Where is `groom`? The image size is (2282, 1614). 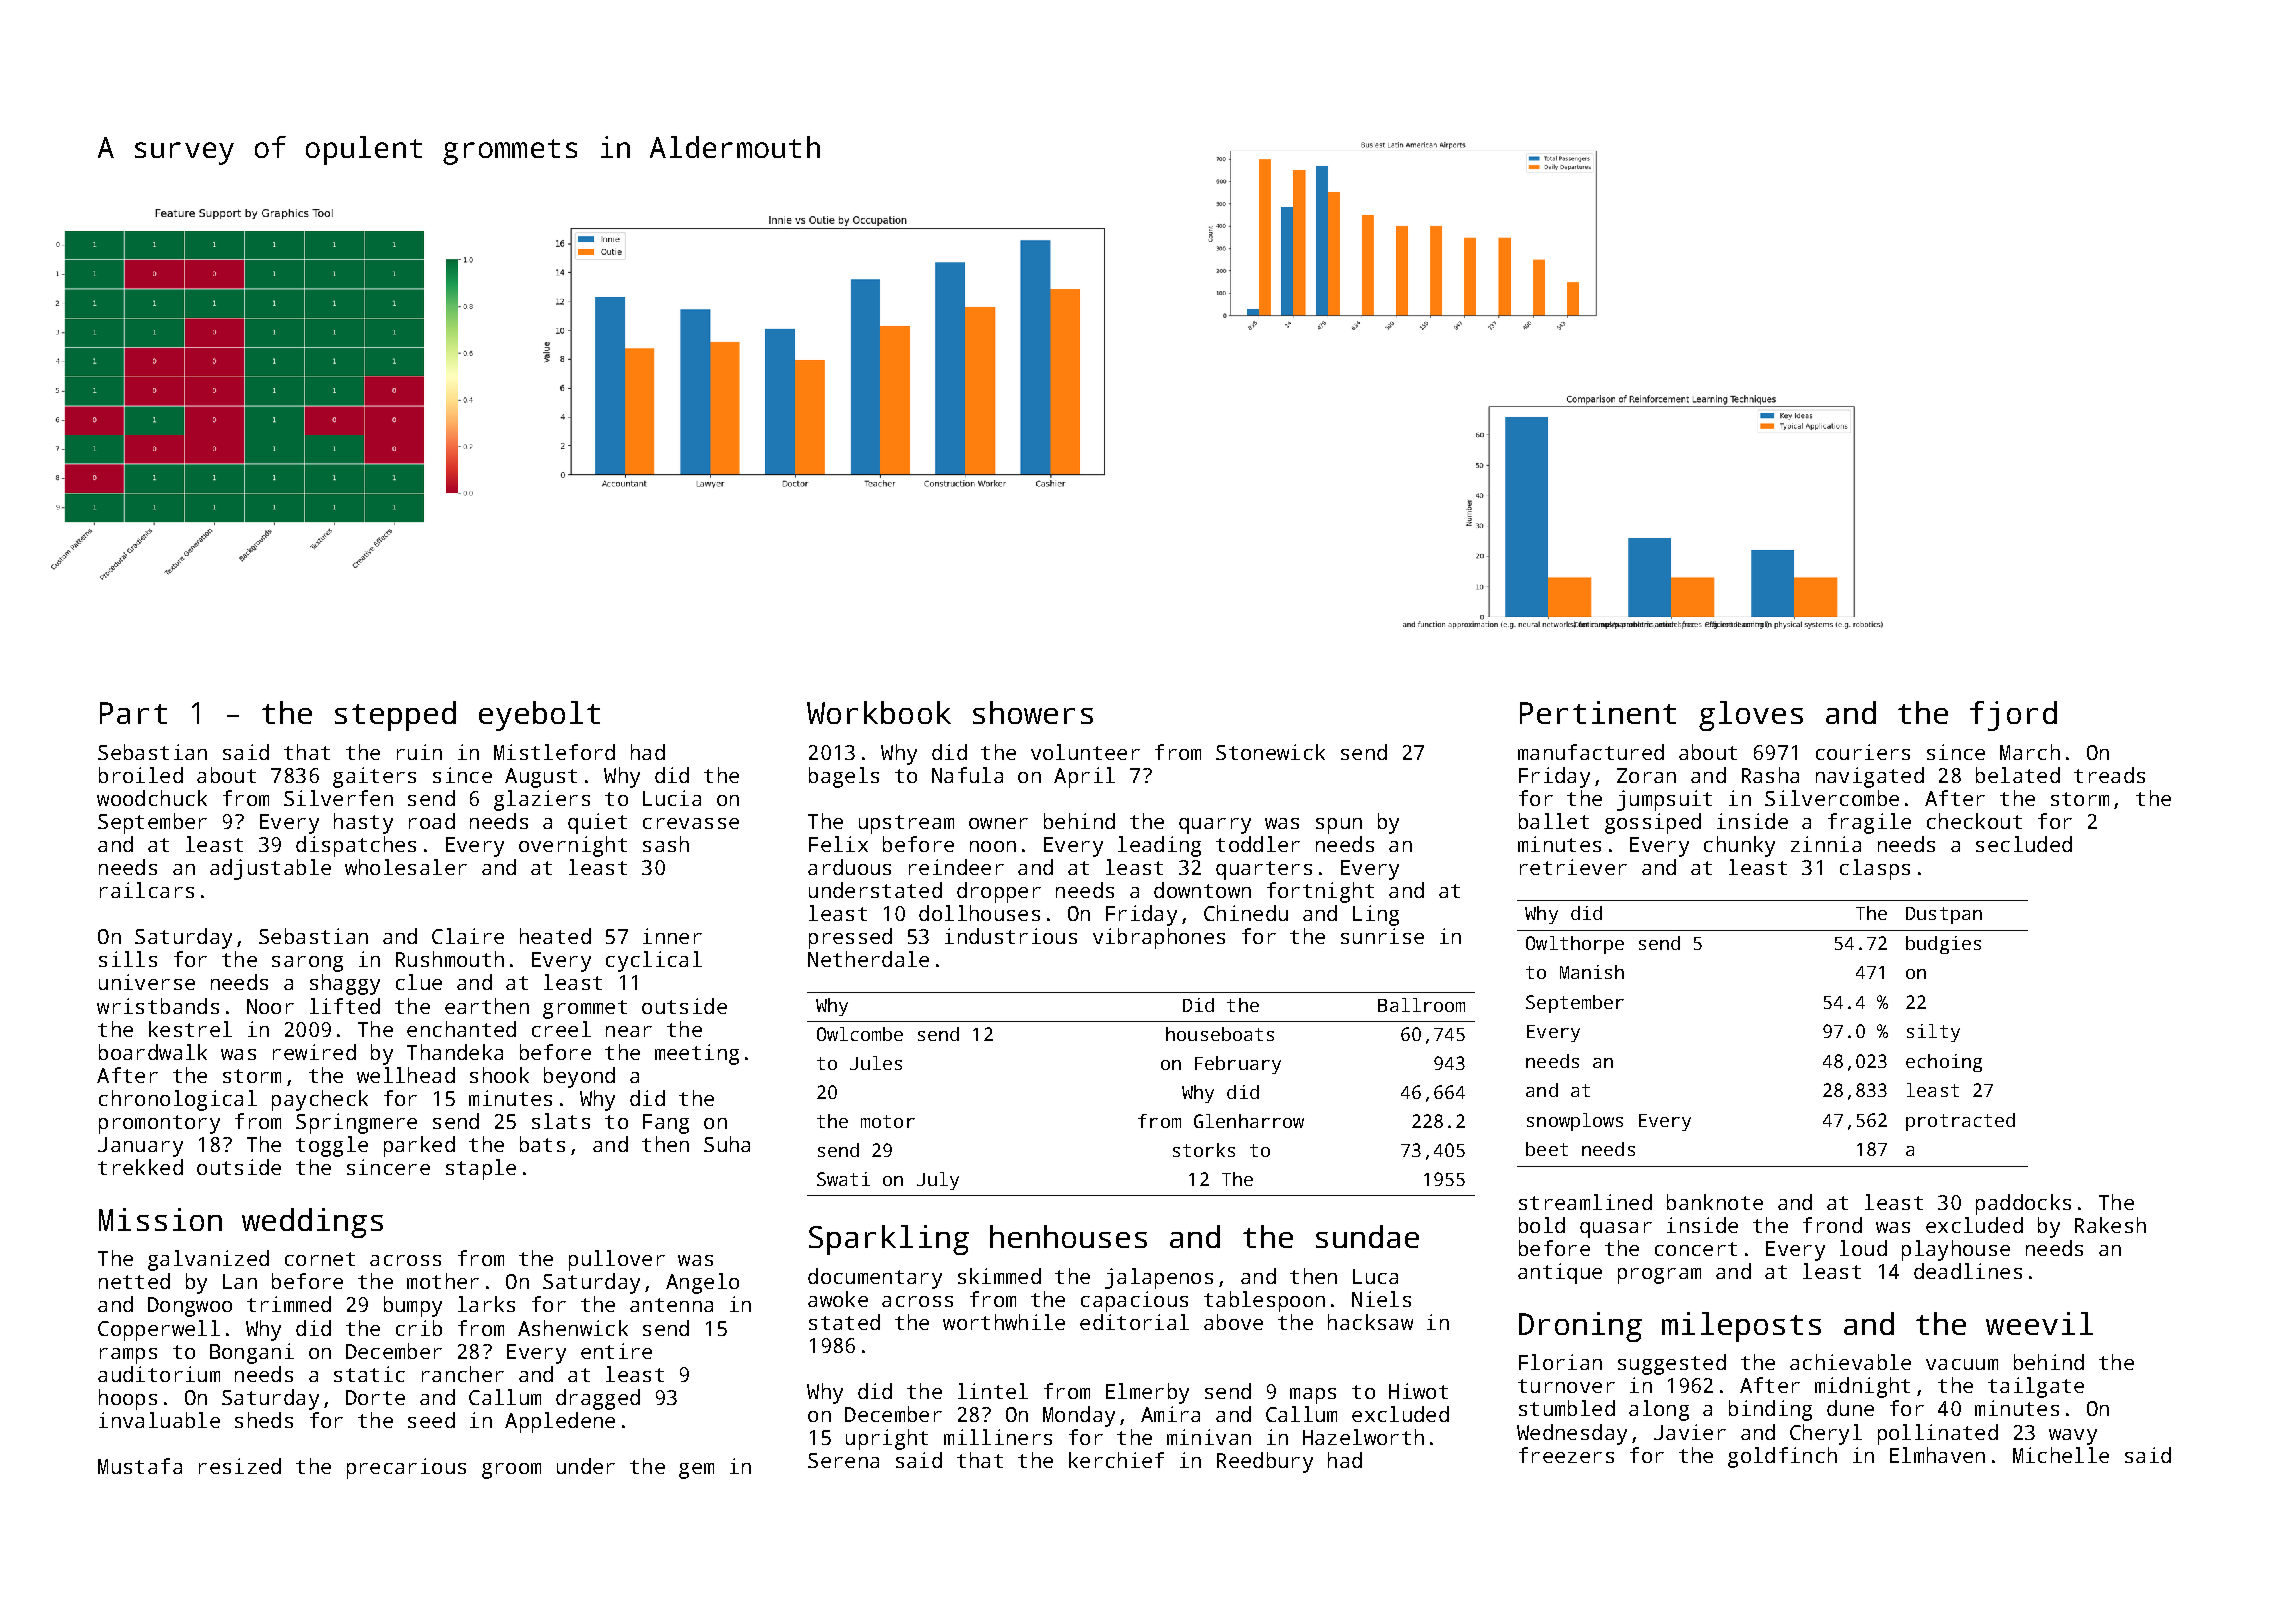 groom is located at coordinates (511, 1471).
